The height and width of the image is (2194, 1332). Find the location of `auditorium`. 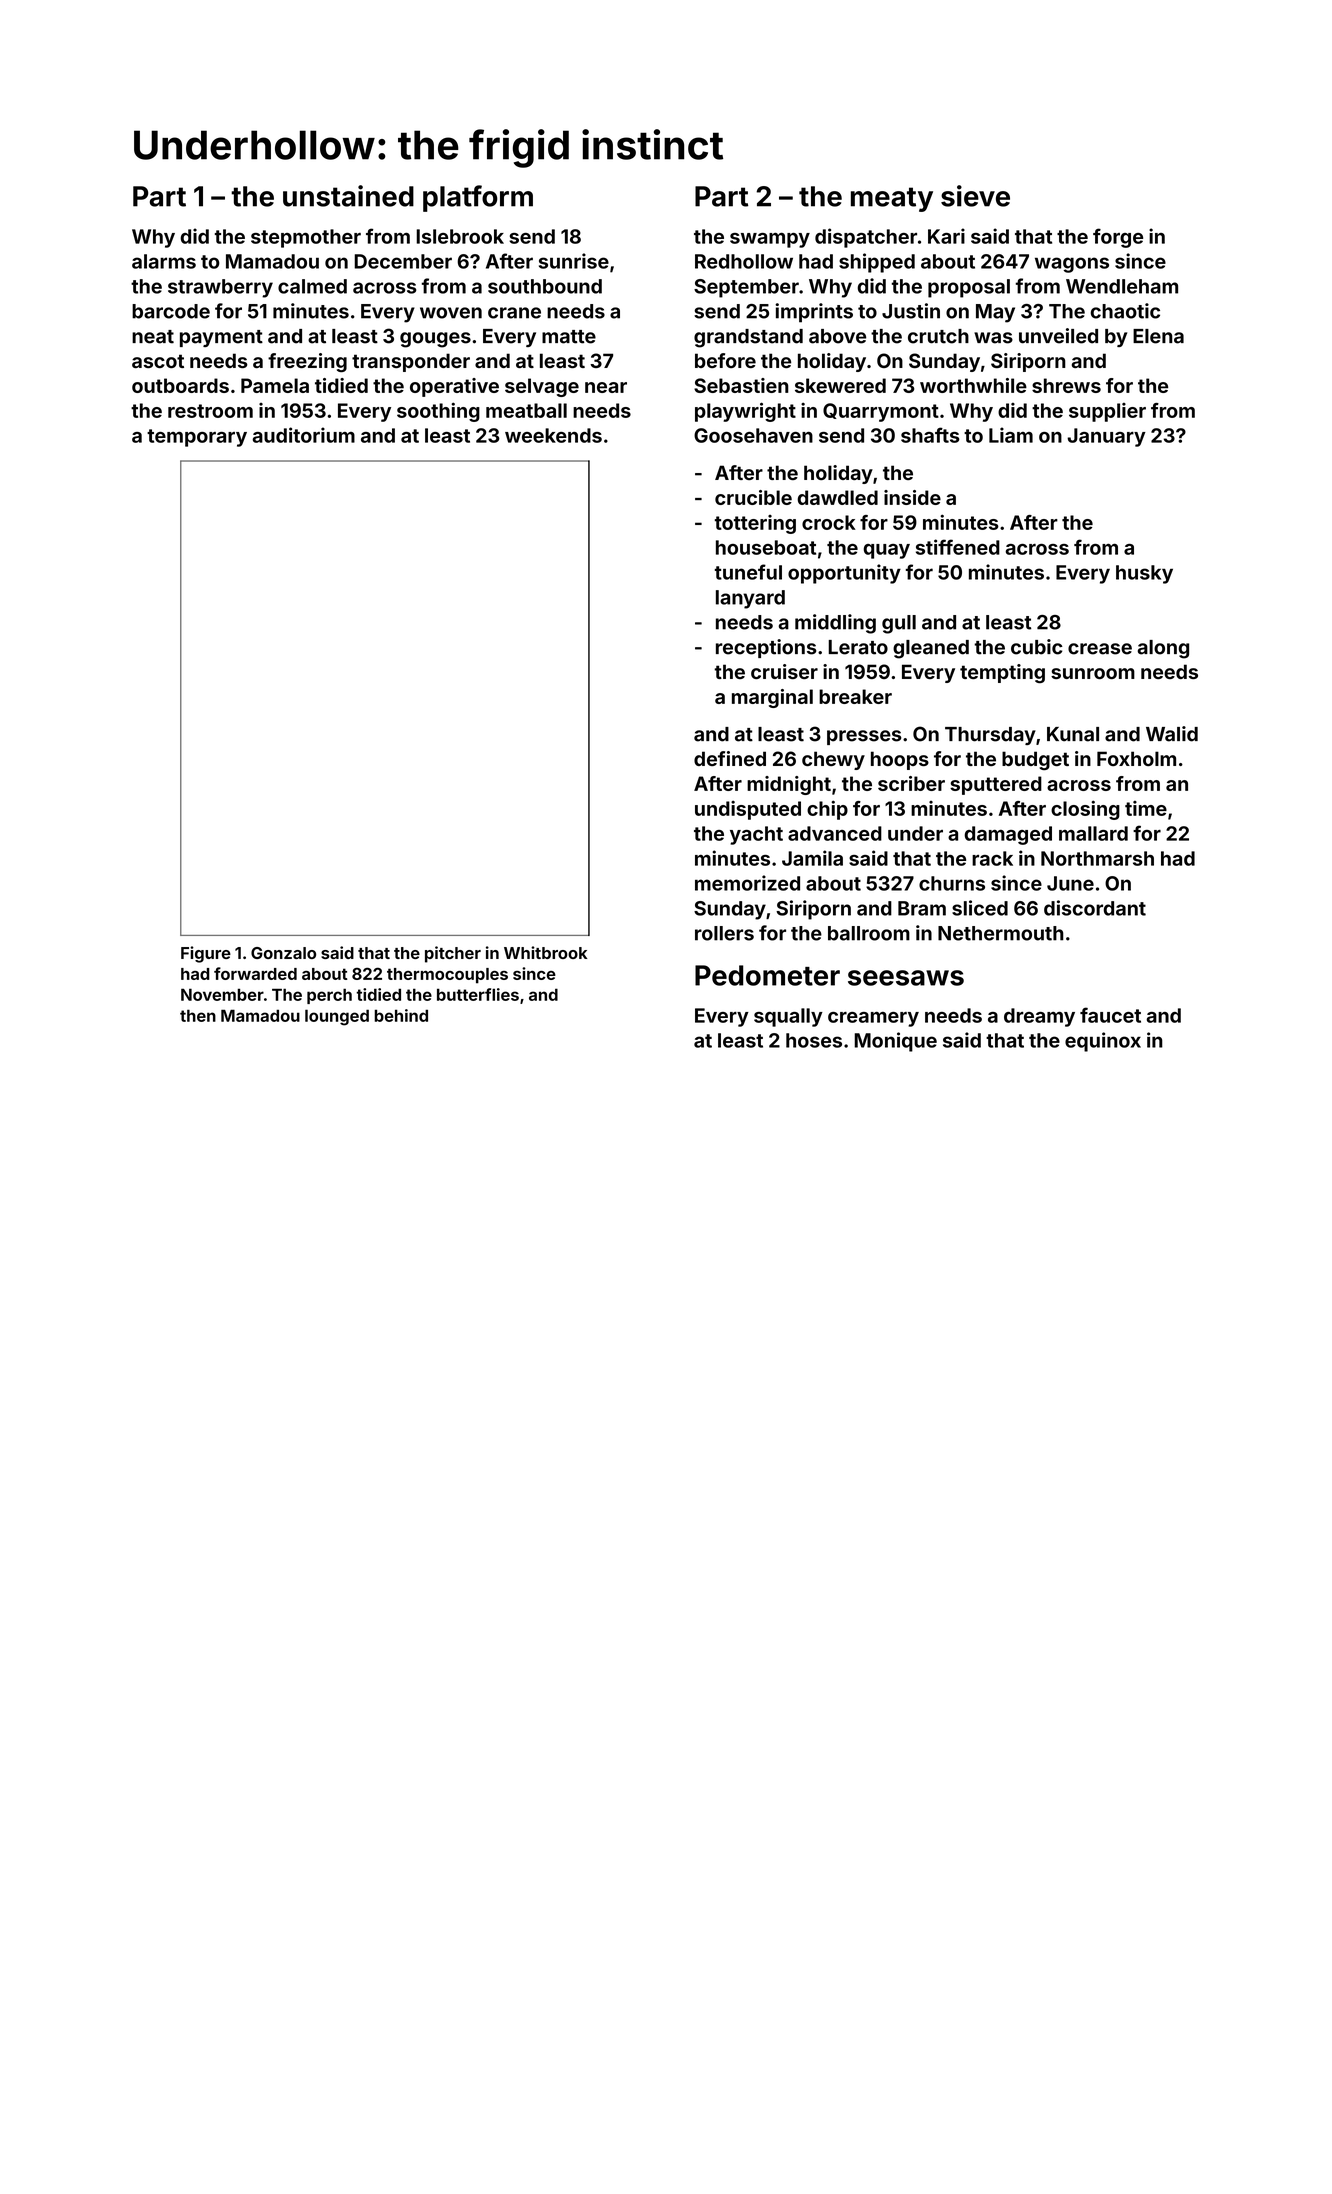

auditorium is located at coordinates (303, 435).
